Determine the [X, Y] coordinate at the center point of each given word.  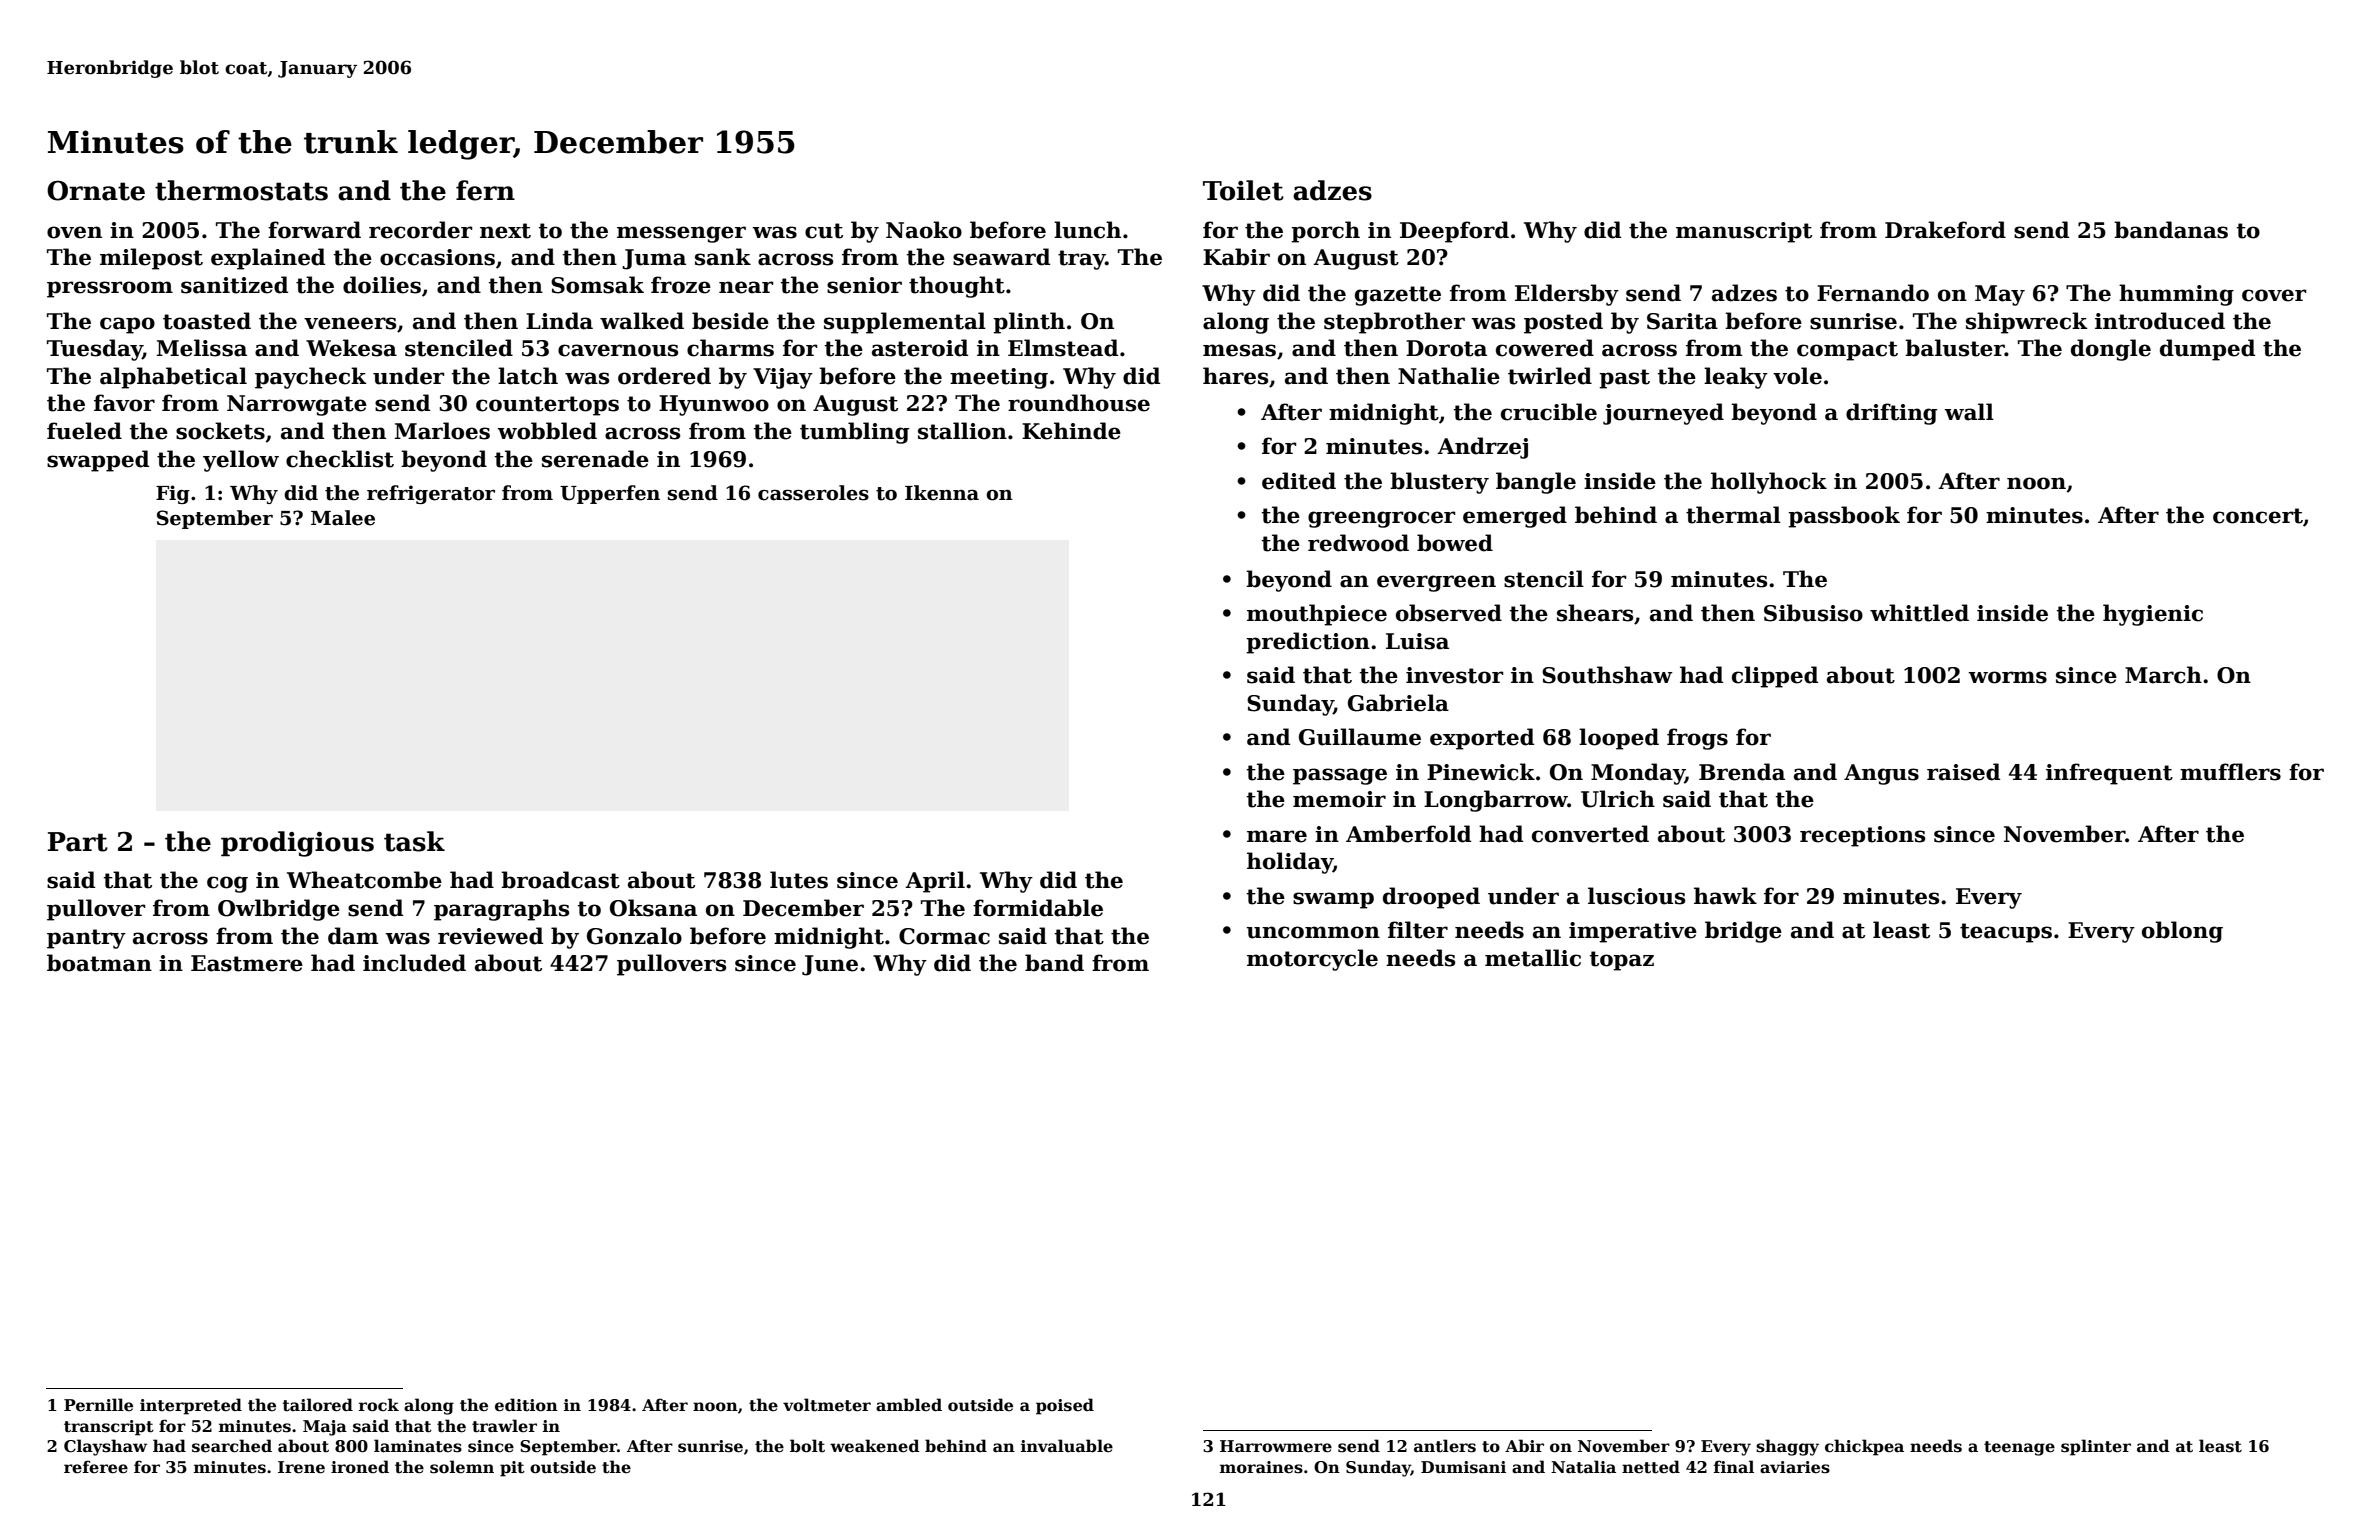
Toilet [1243, 190]
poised [1065, 1406]
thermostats [241, 190]
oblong [2182, 932]
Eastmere [247, 963]
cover [2274, 295]
